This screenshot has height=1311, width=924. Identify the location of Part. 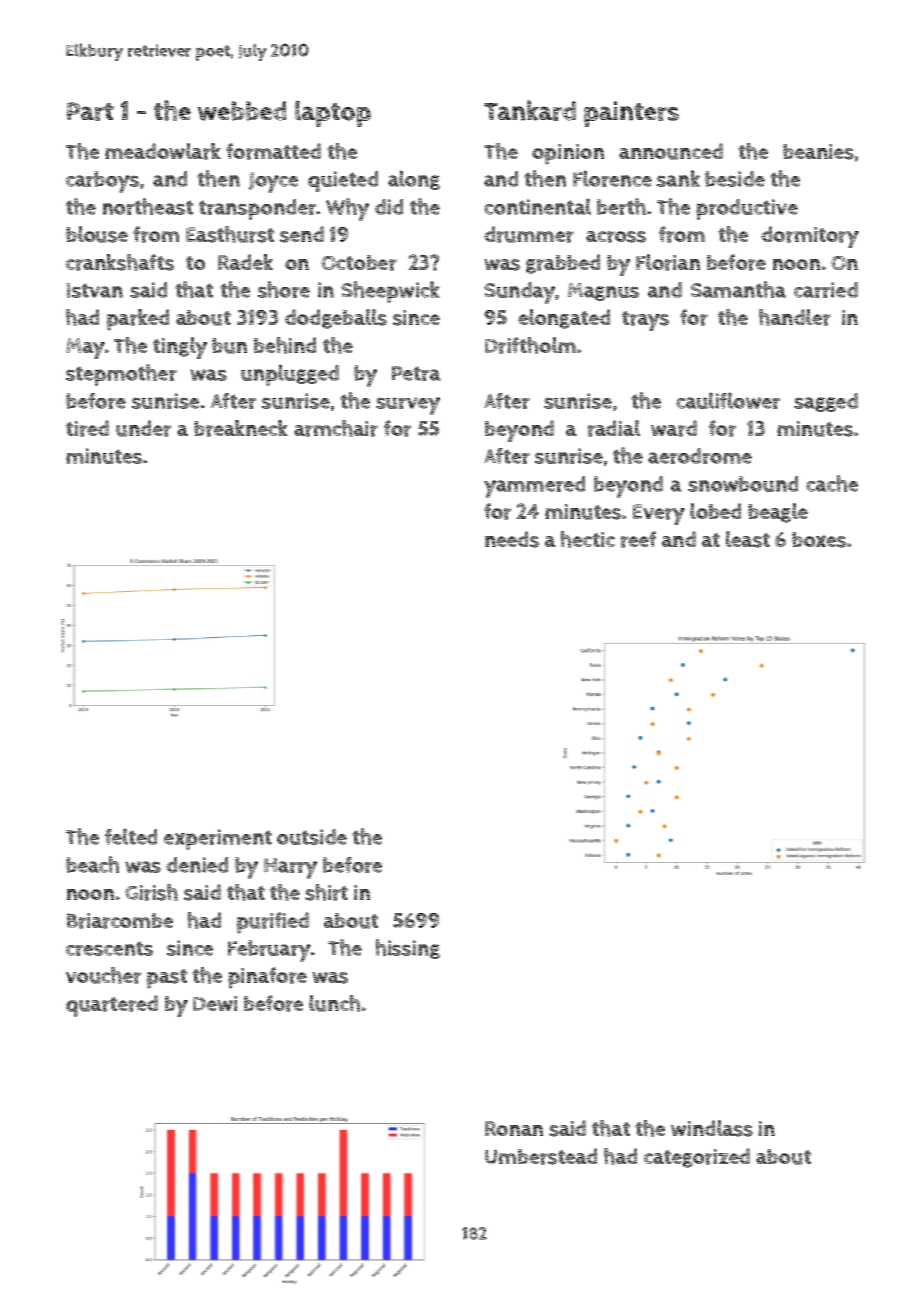
(90, 111).
